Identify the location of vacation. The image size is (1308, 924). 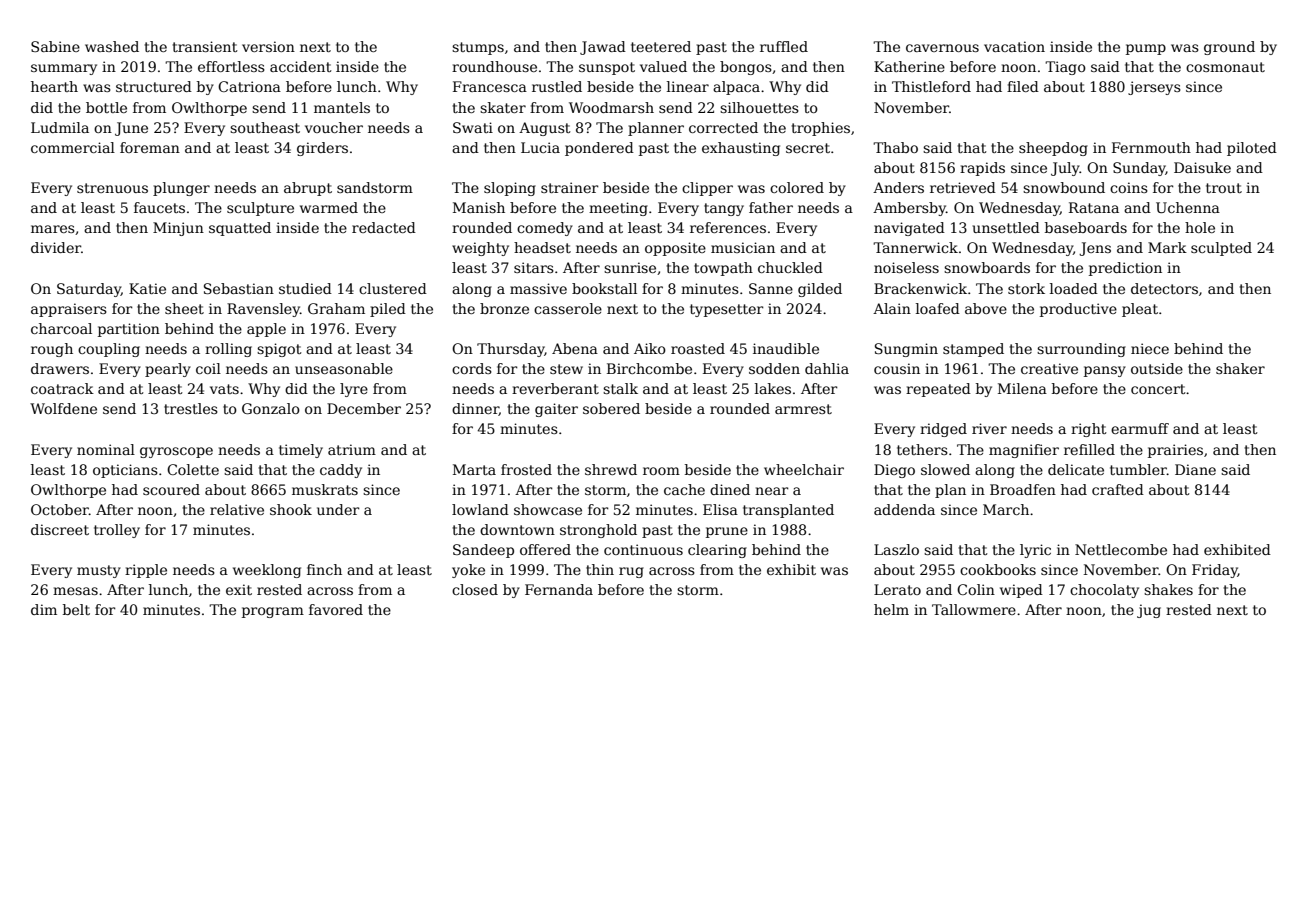
(1014, 46).
